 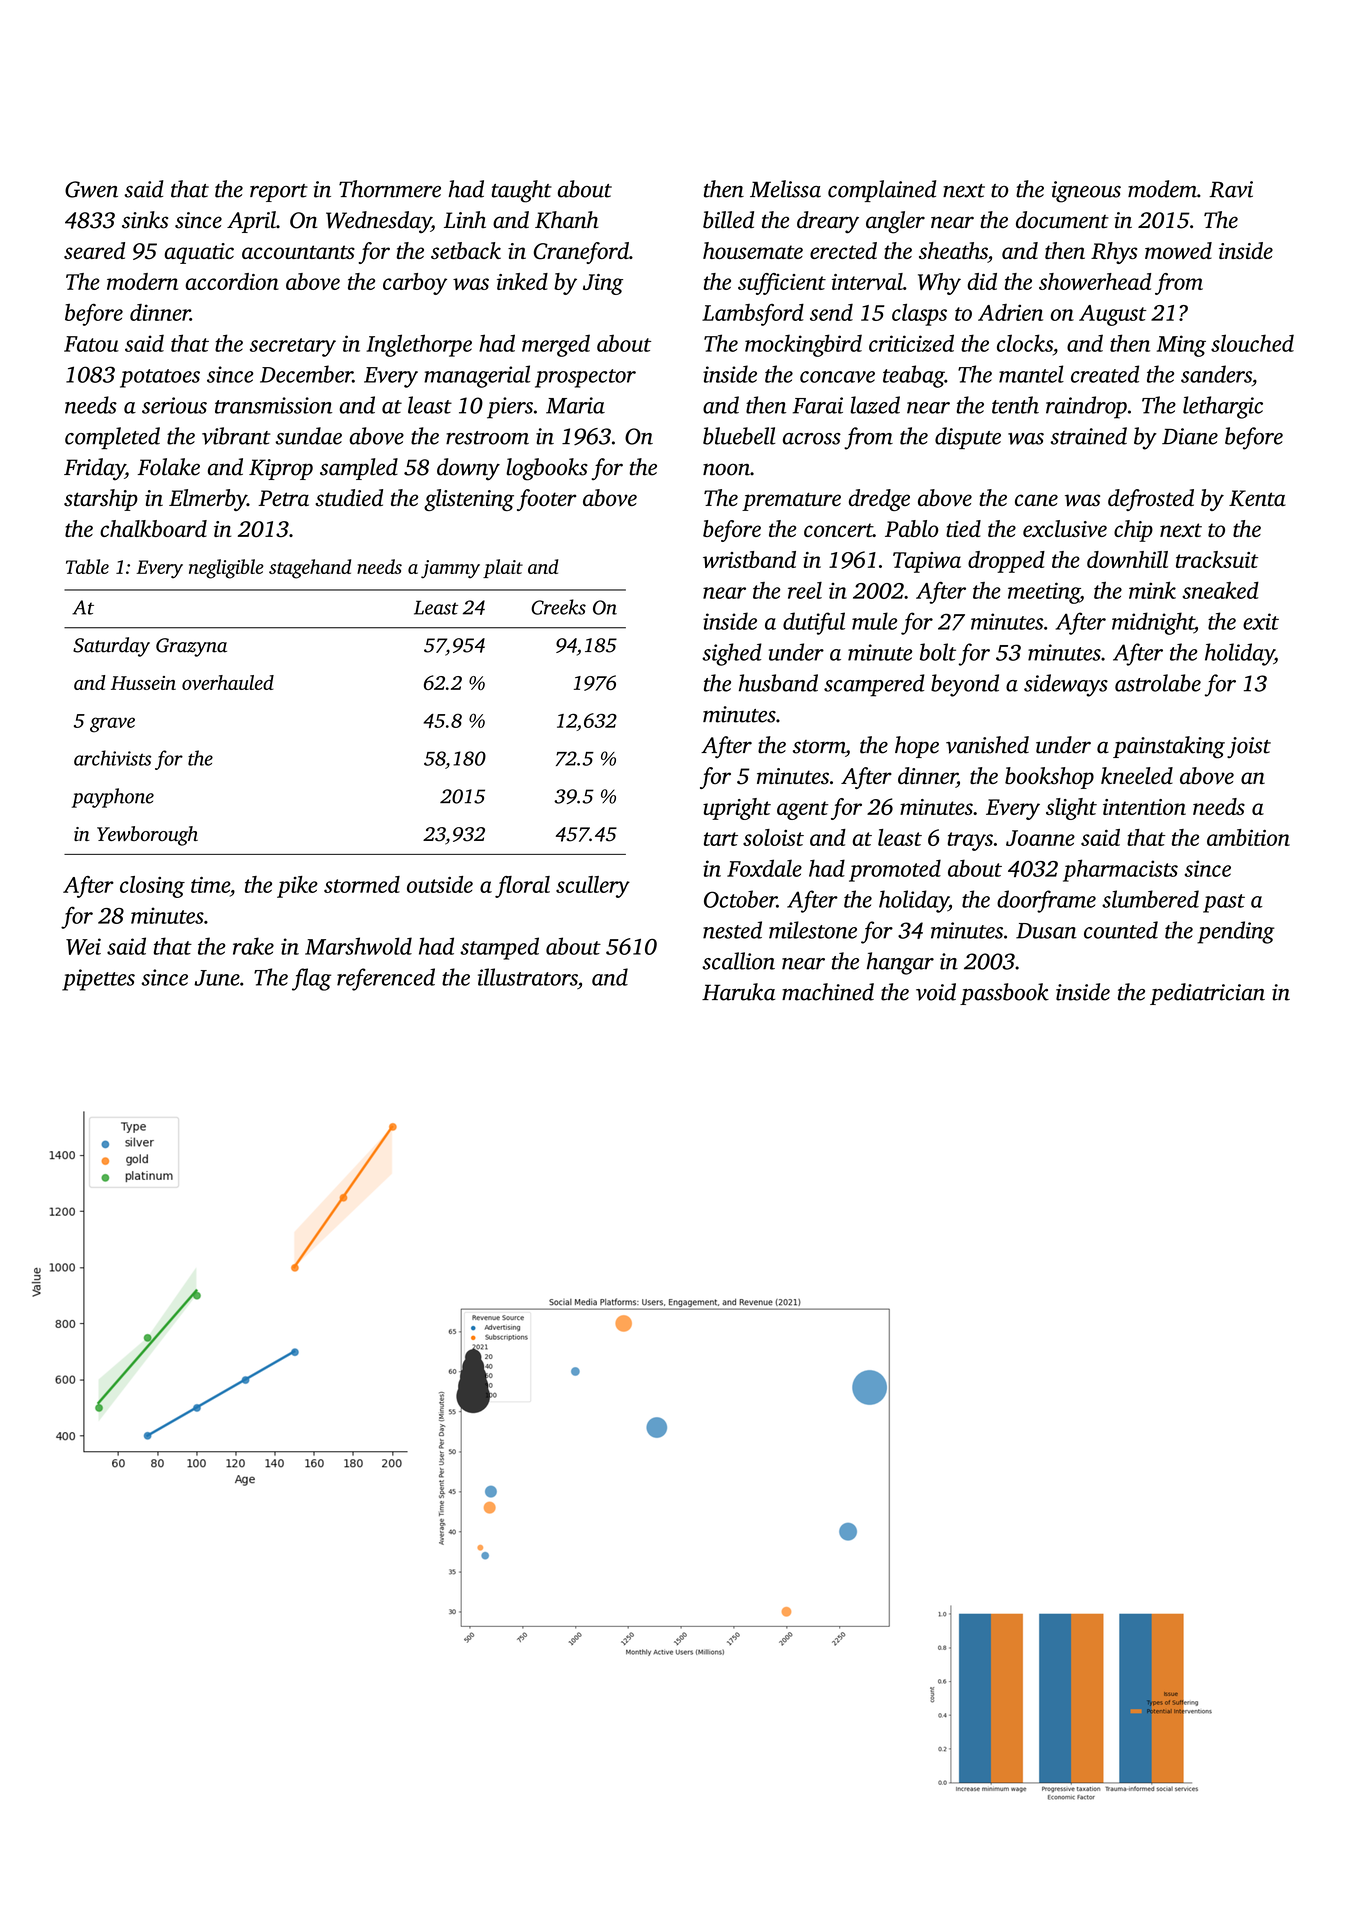 I want to click on transmission, so click(x=273, y=405).
